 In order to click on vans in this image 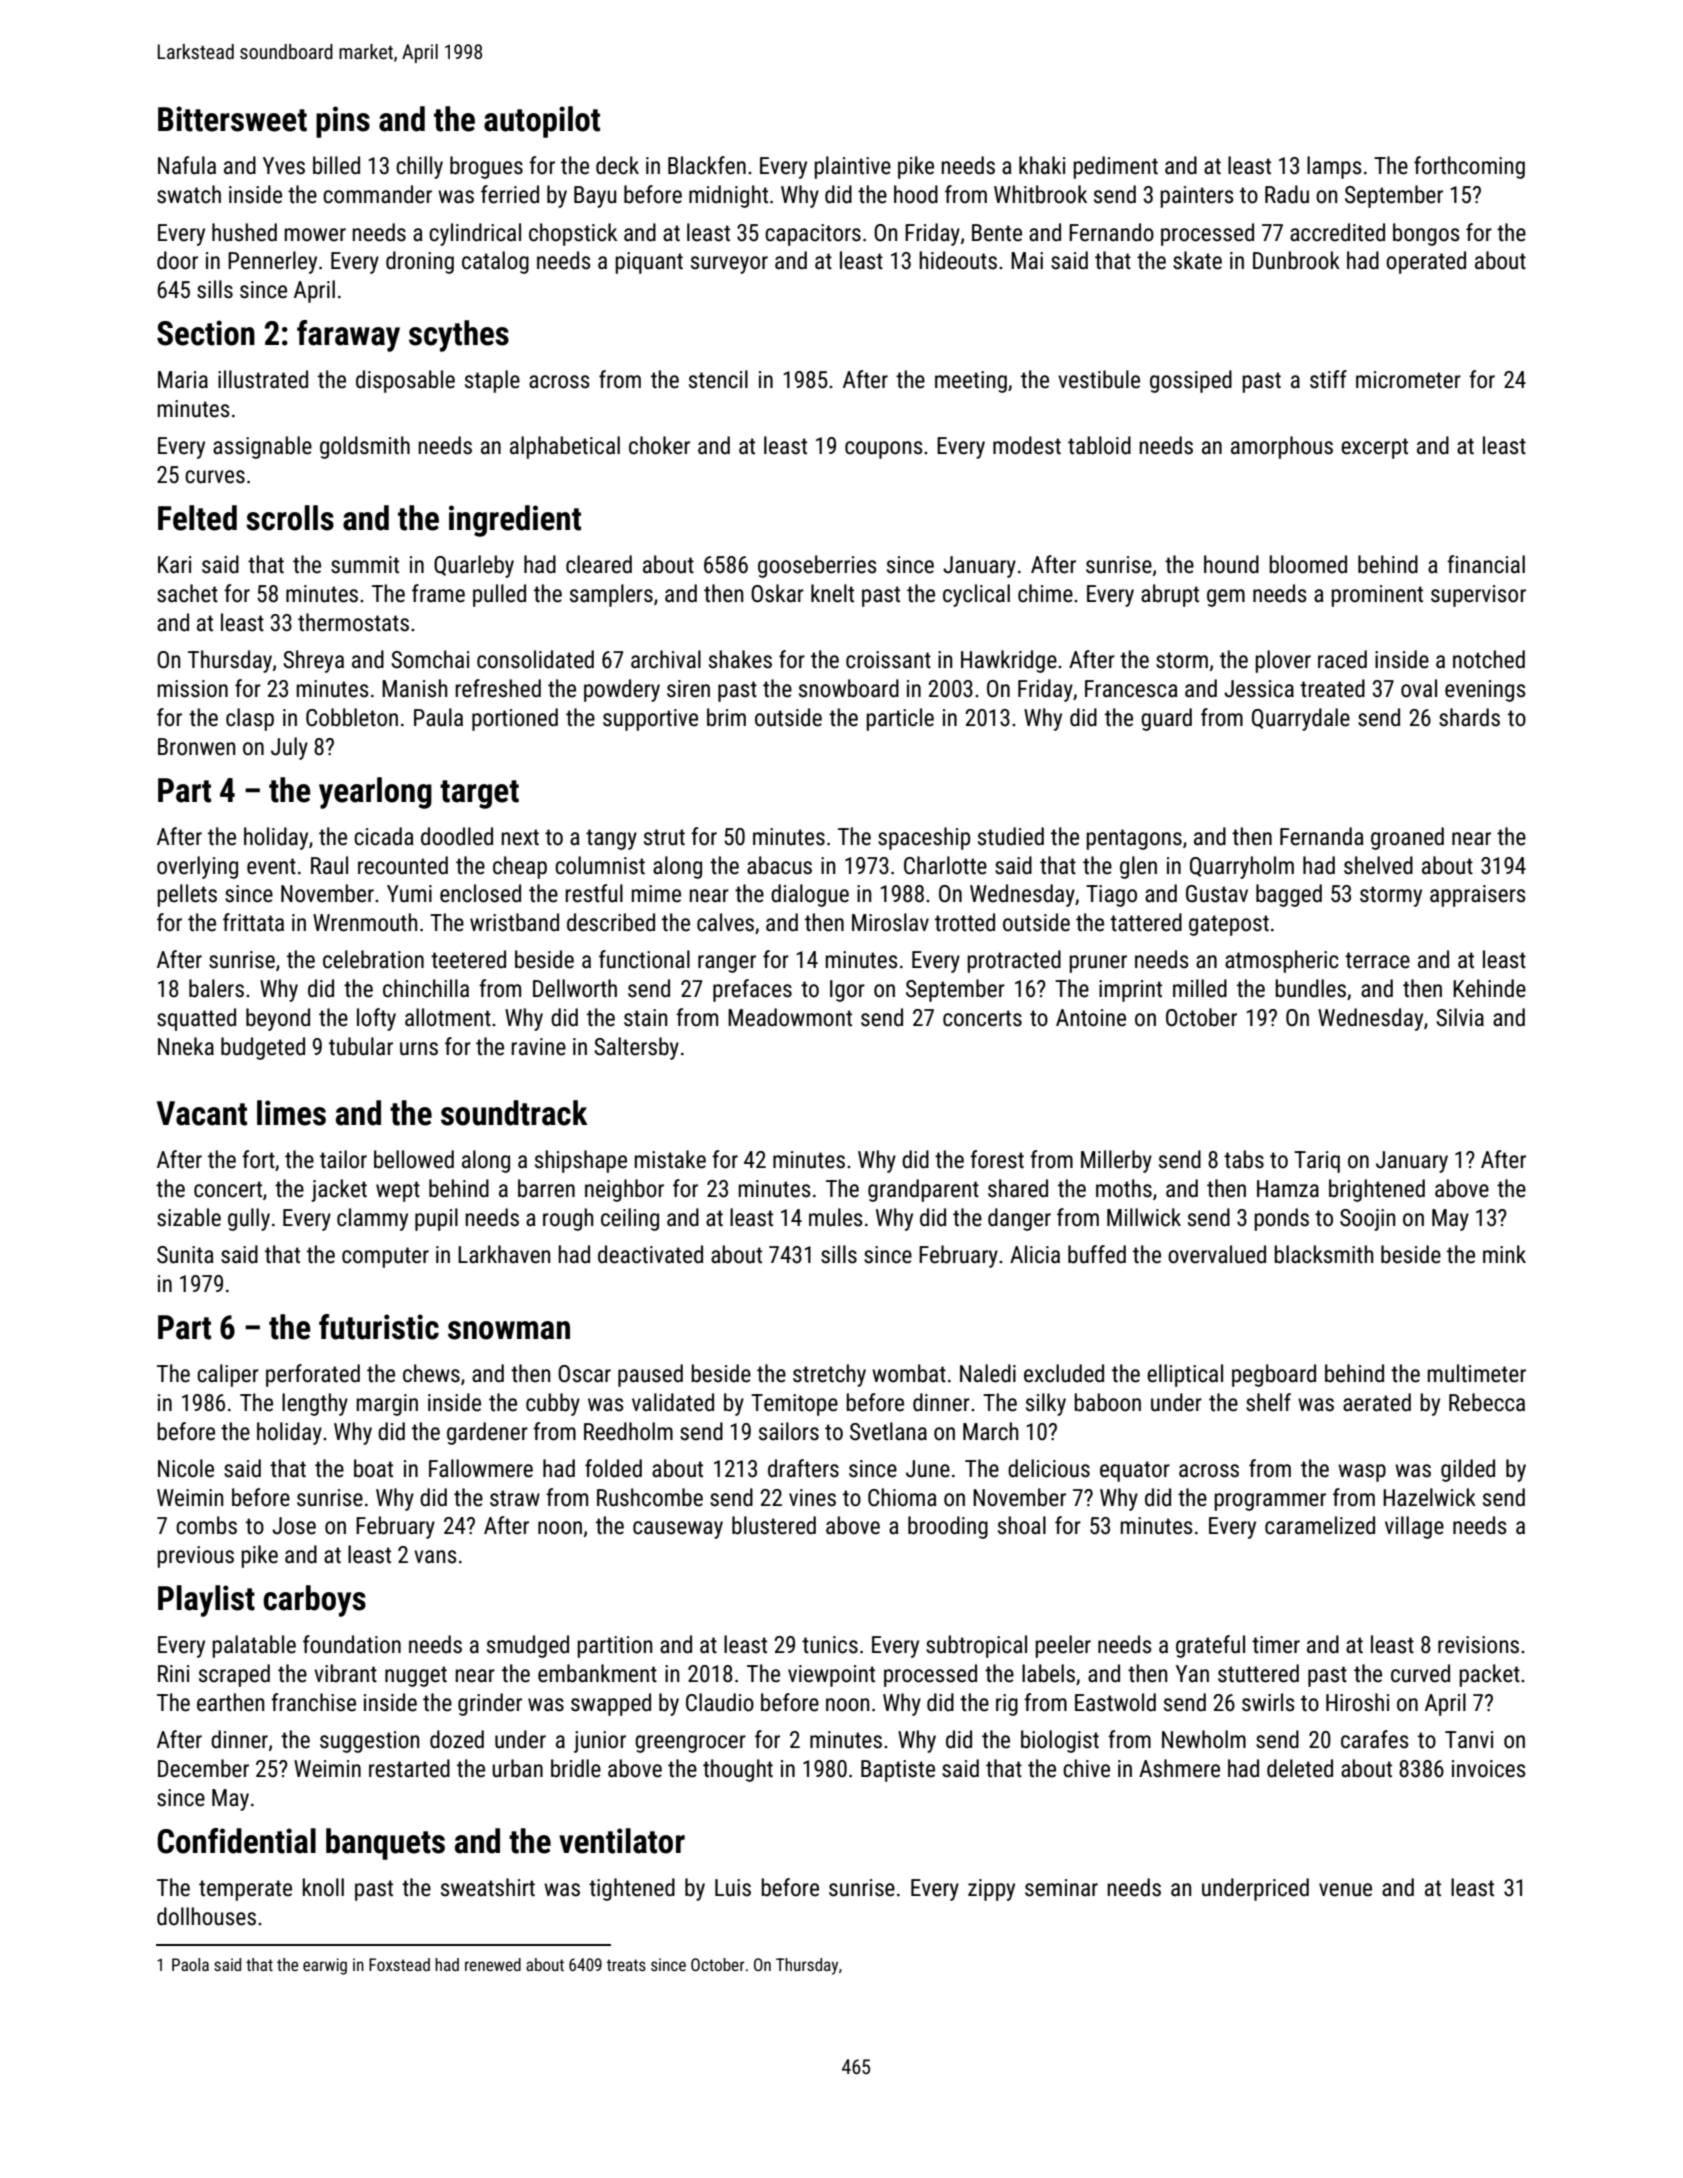, I will do `click(435, 1557)`.
